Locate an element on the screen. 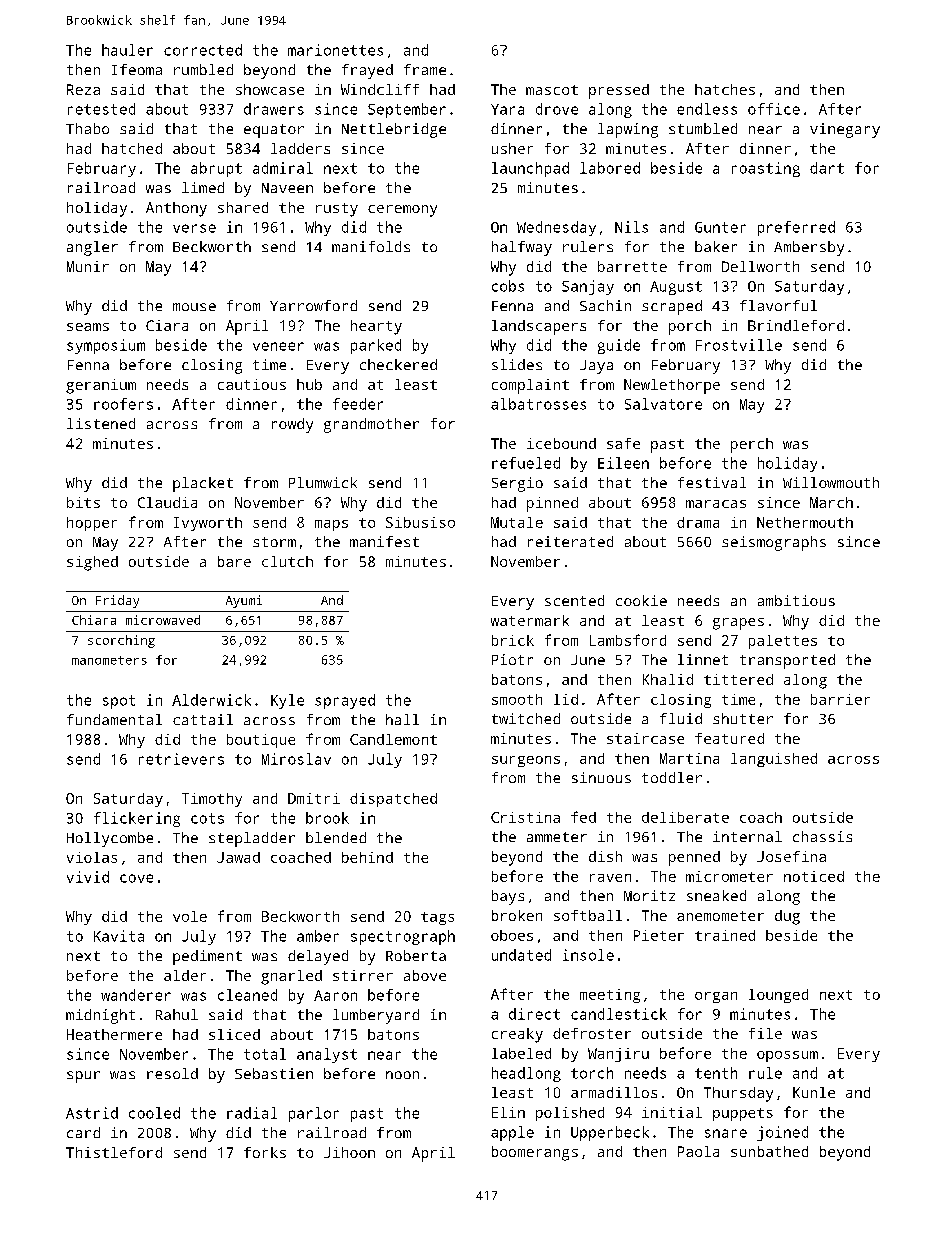 Image resolution: width=952 pixels, height=1233 pixels. pediment is located at coordinates (207, 957).
